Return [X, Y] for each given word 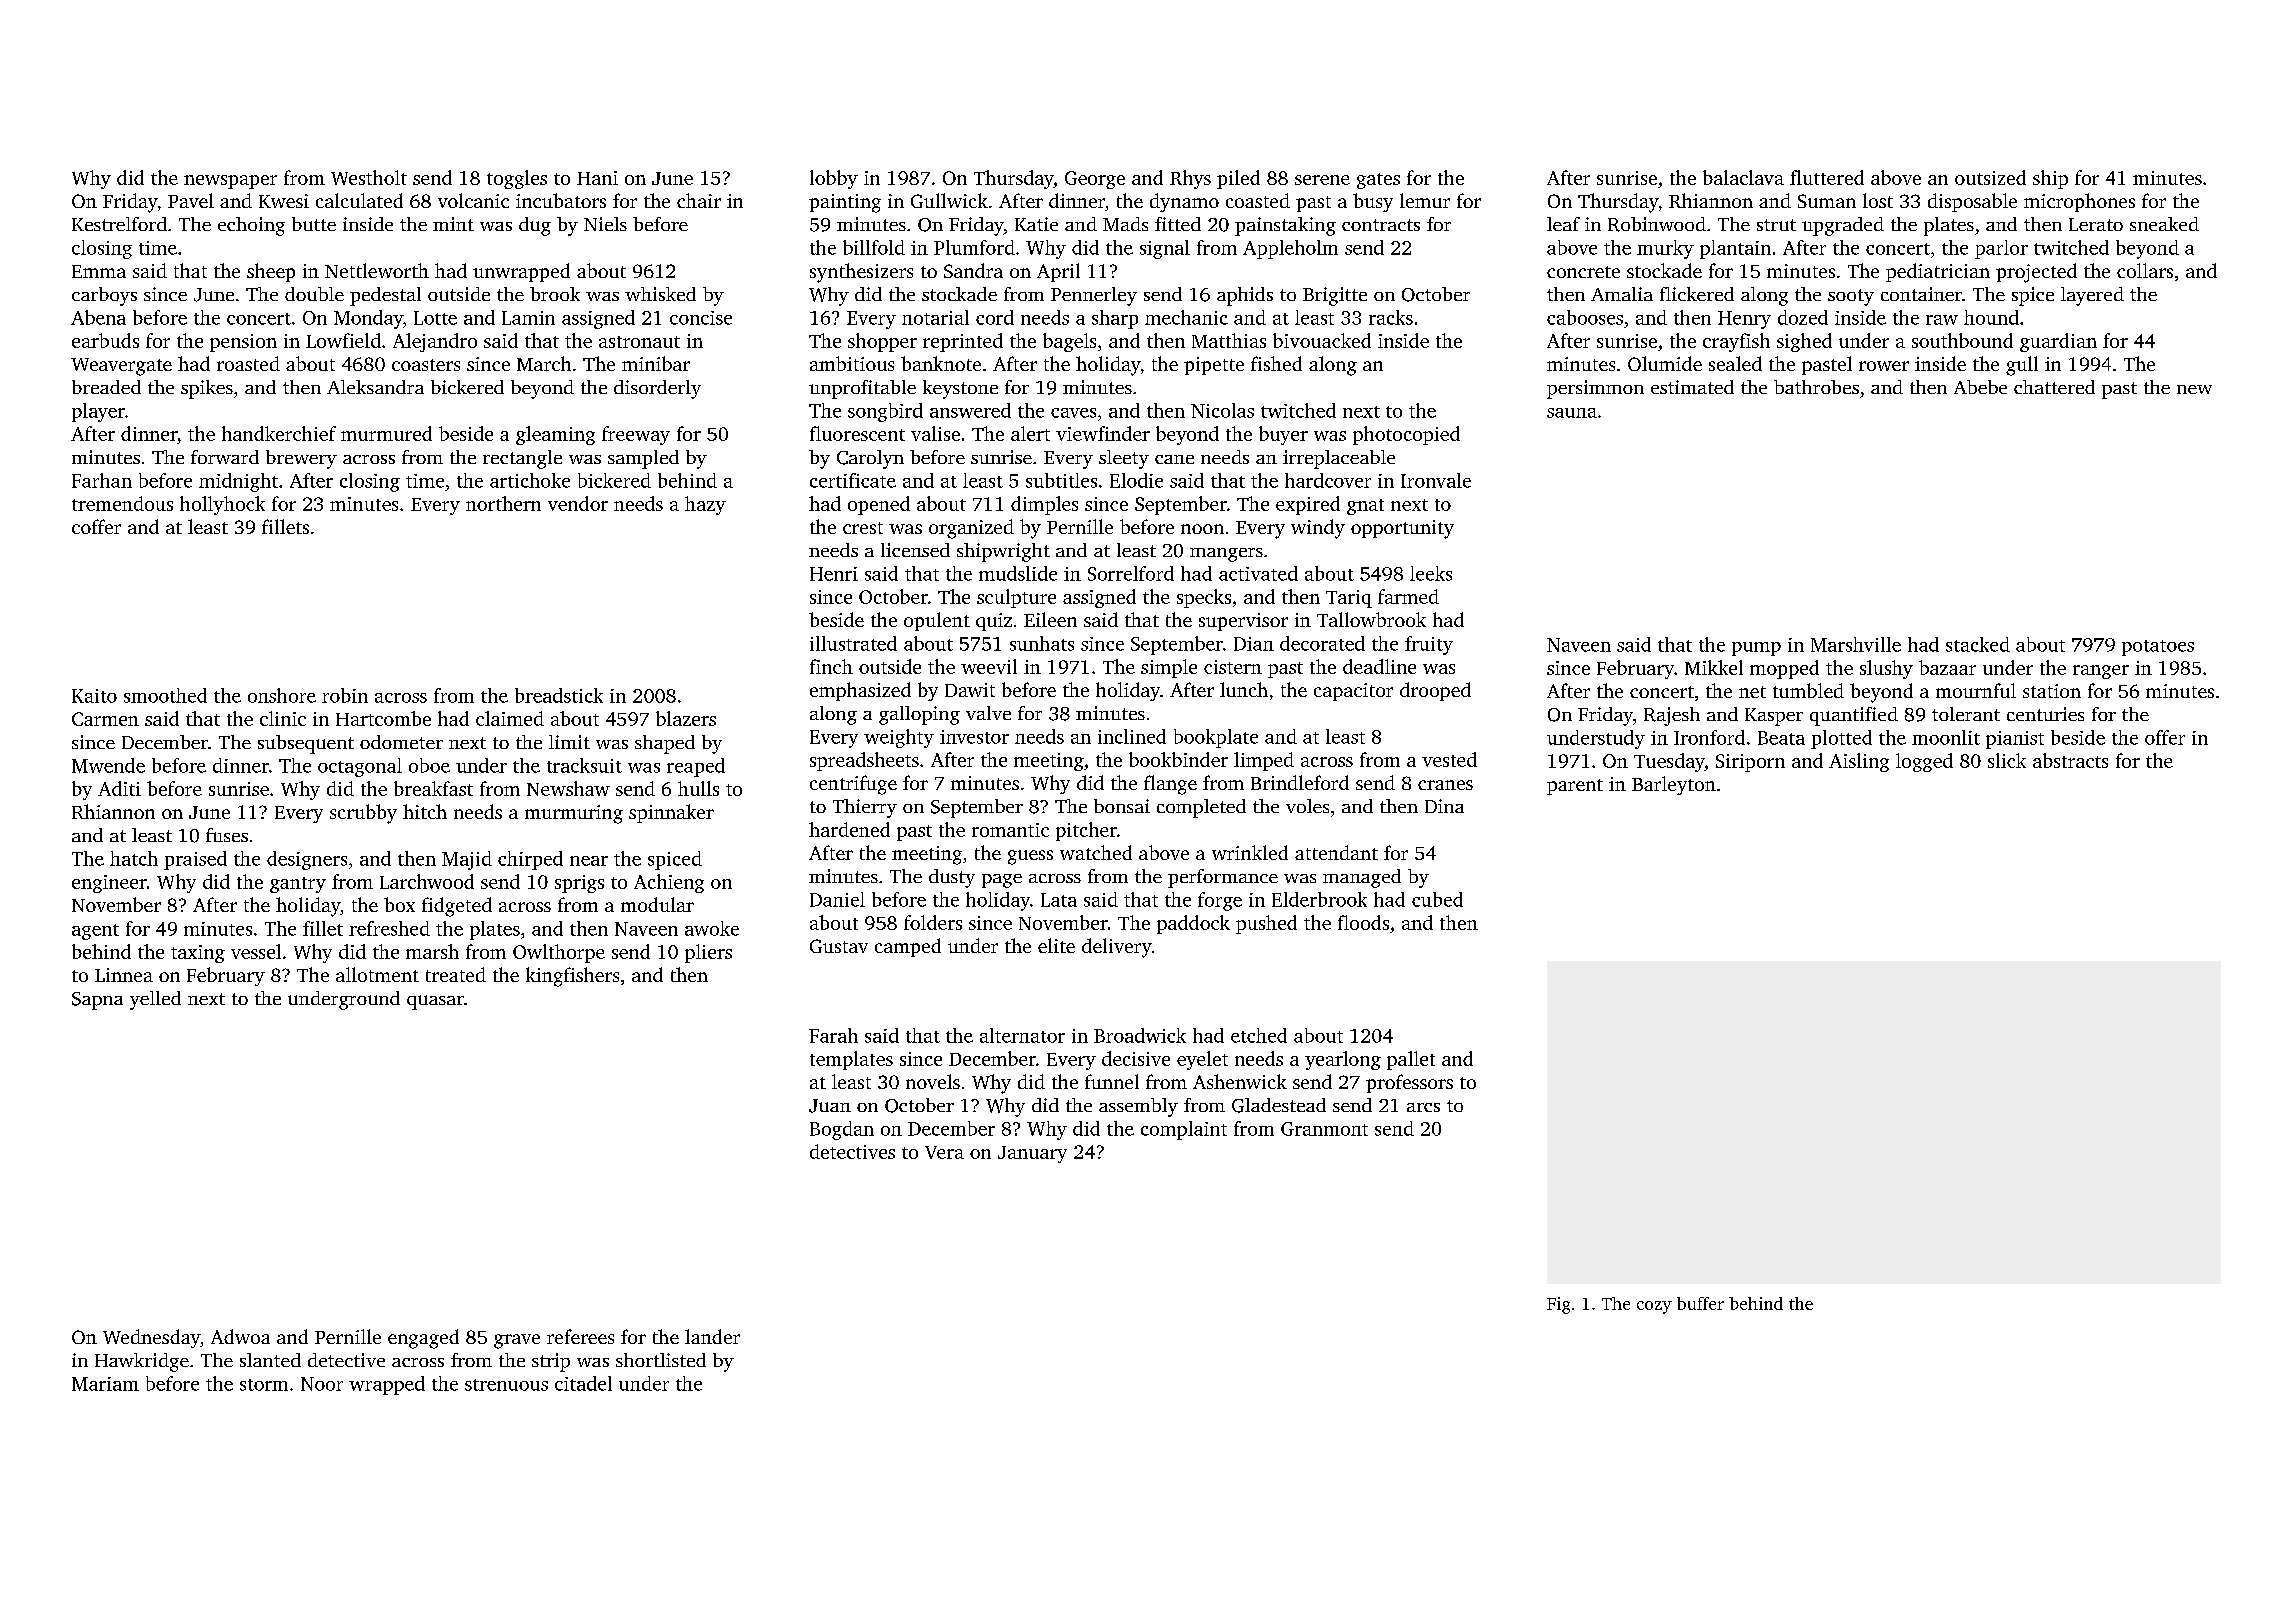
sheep [271, 272]
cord [995, 317]
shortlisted [661, 1360]
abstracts [2070, 760]
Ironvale [1436, 480]
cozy [1654, 1307]
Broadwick [1140, 1035]
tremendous [122, 503]
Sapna [97, 1001]
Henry [1744, 320]
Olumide [1665, 363]
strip [551, 1362]
